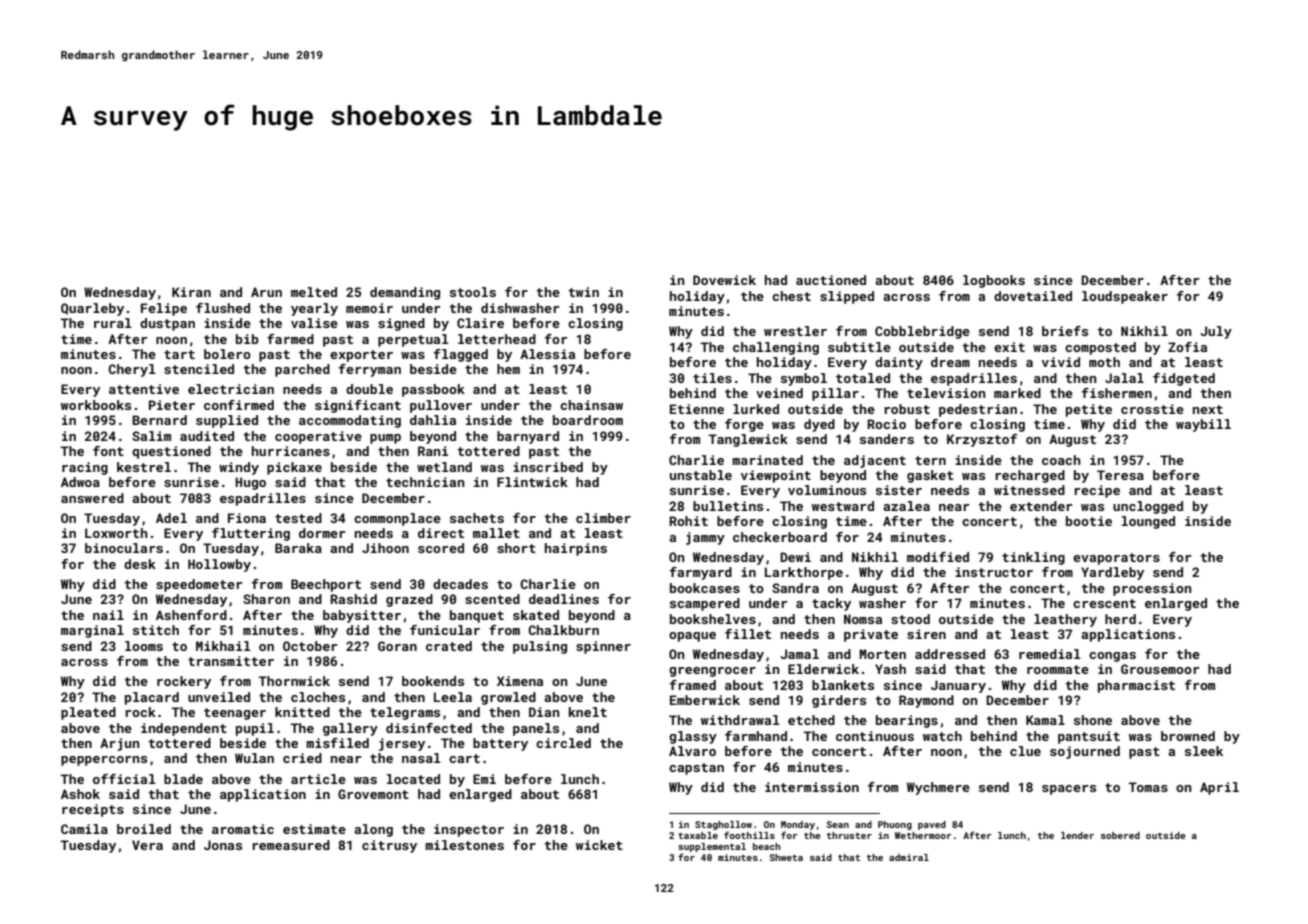  I want to click on twin, so click(583, 292).
